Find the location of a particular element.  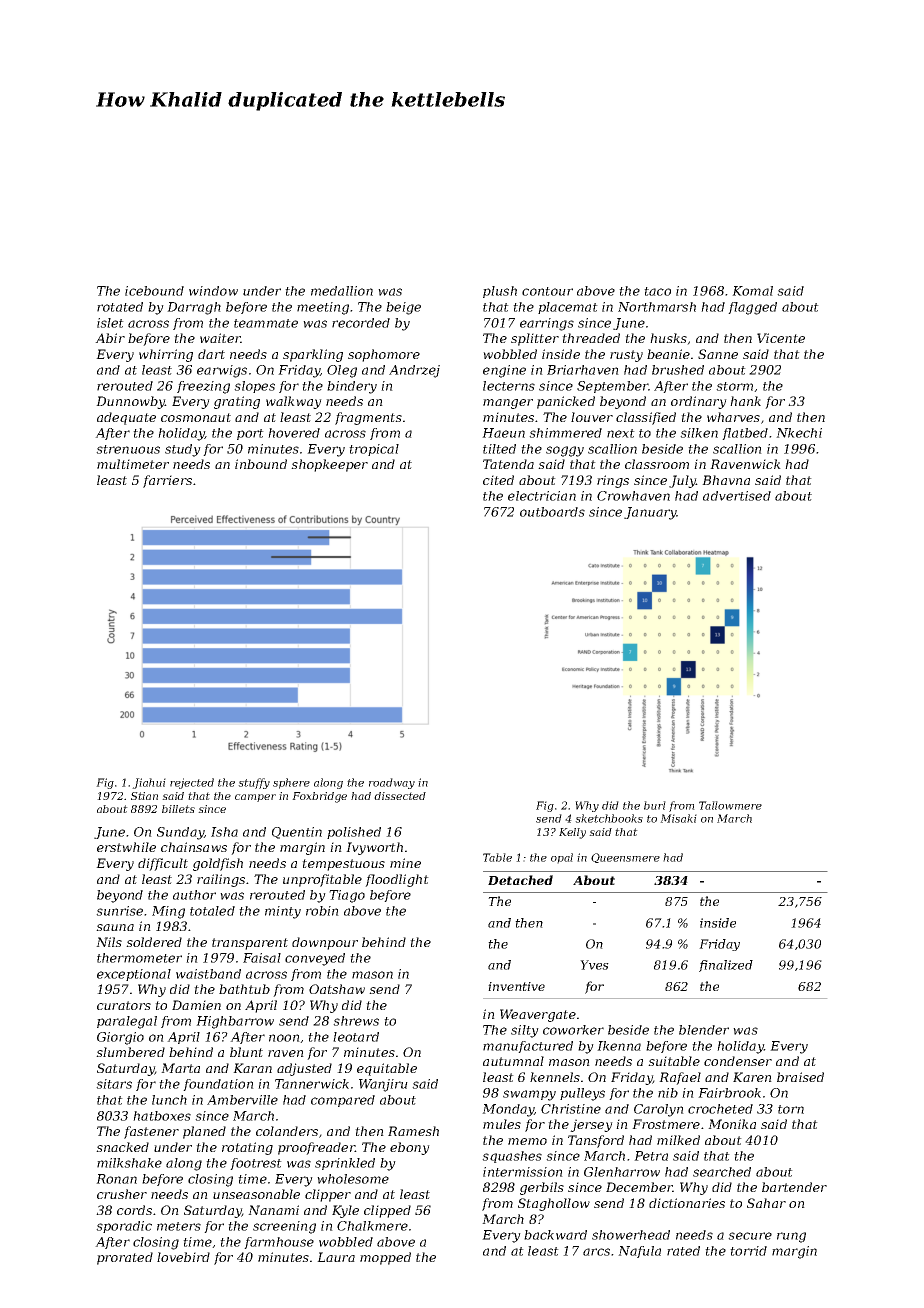

lovebird is located at coordinates (183, 1257).
